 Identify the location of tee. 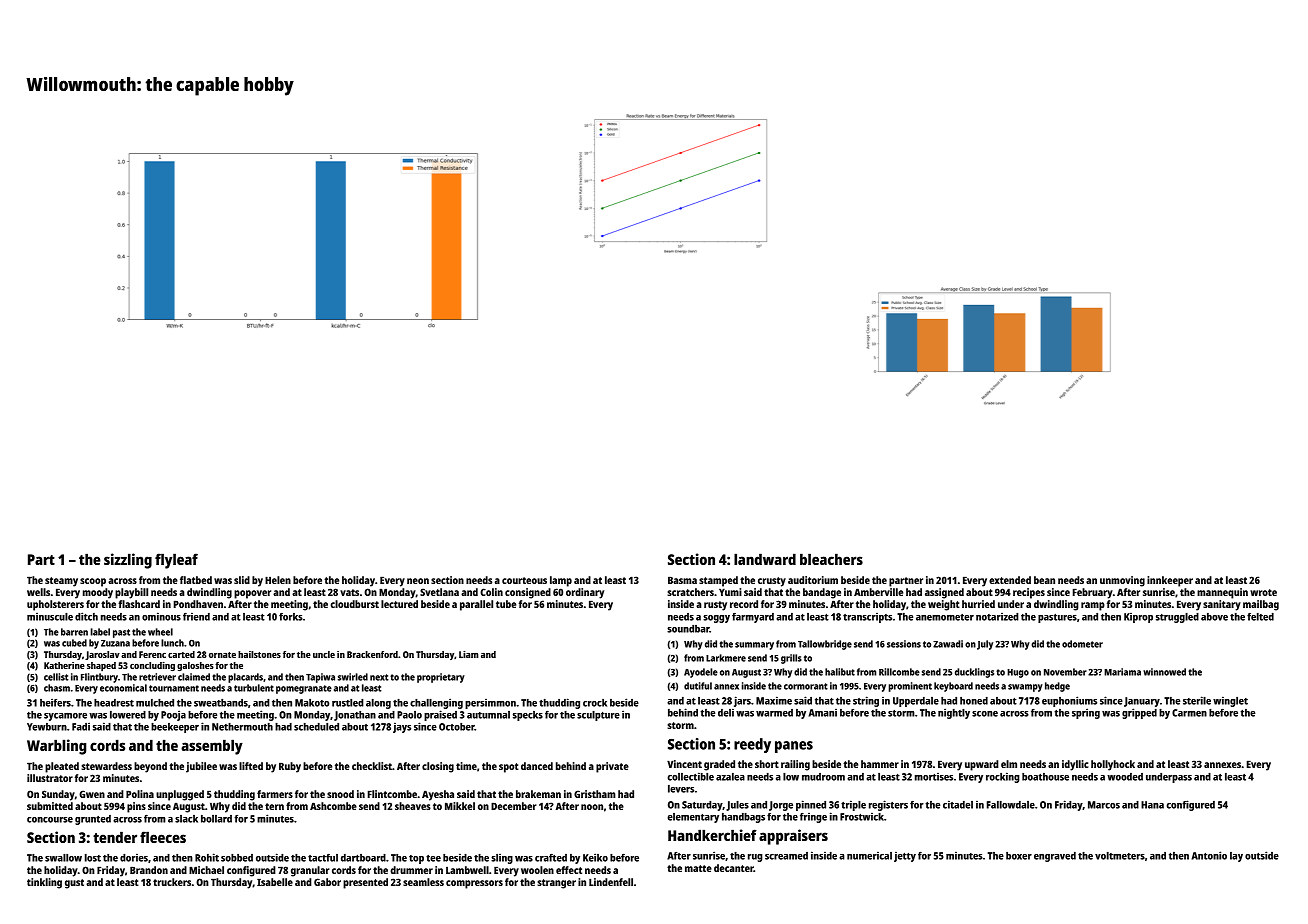
(433, 858).
